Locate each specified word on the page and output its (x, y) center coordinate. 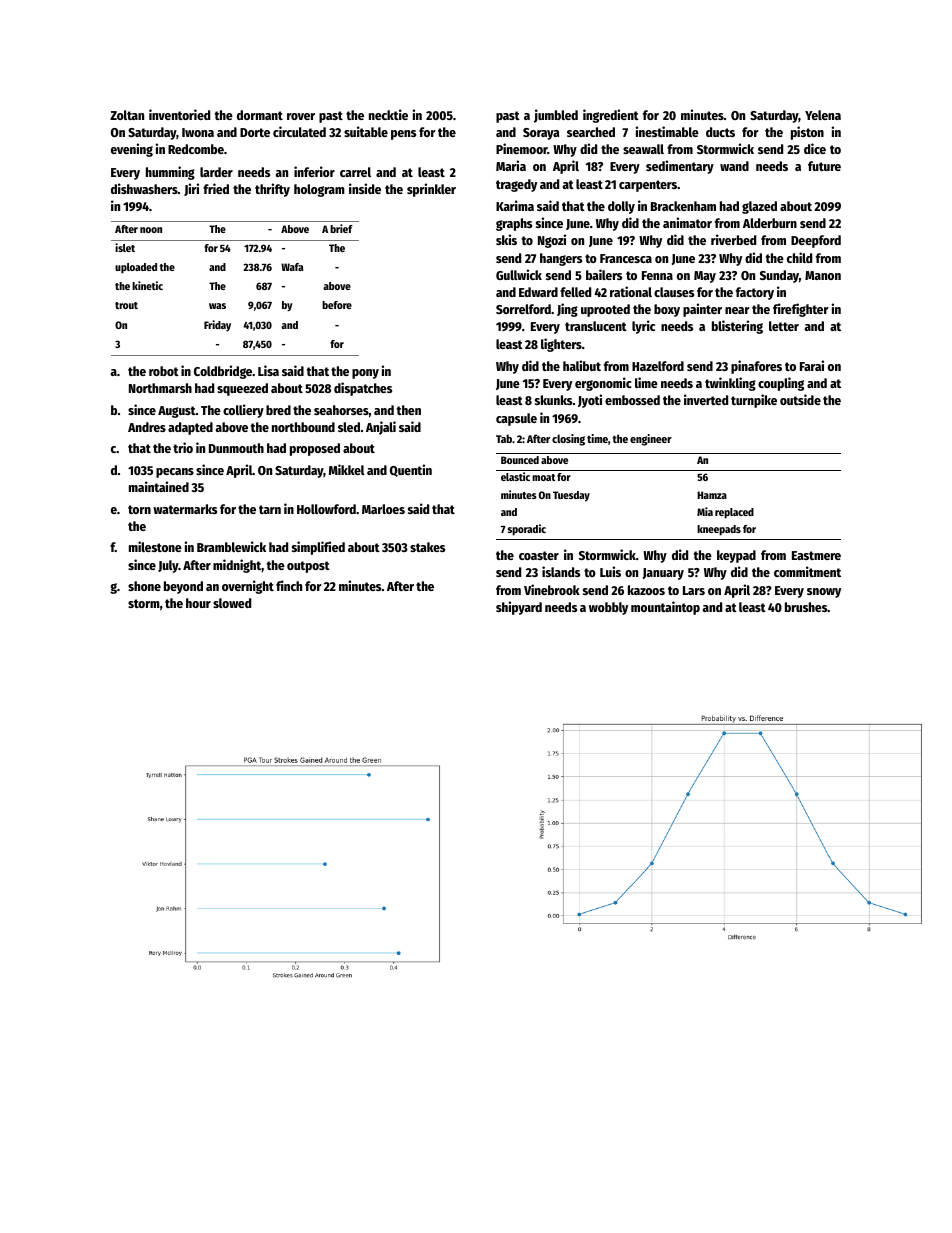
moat (544, 477)
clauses (674, 292)
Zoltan (127, 115)
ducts (720, 132)
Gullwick (519, 274)
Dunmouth (236, 448)
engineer (651, 440)
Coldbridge (223, 372)
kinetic (147, 285)
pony (365, 374)
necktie (388, 114)
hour (198, 603)
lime (646, 382)
